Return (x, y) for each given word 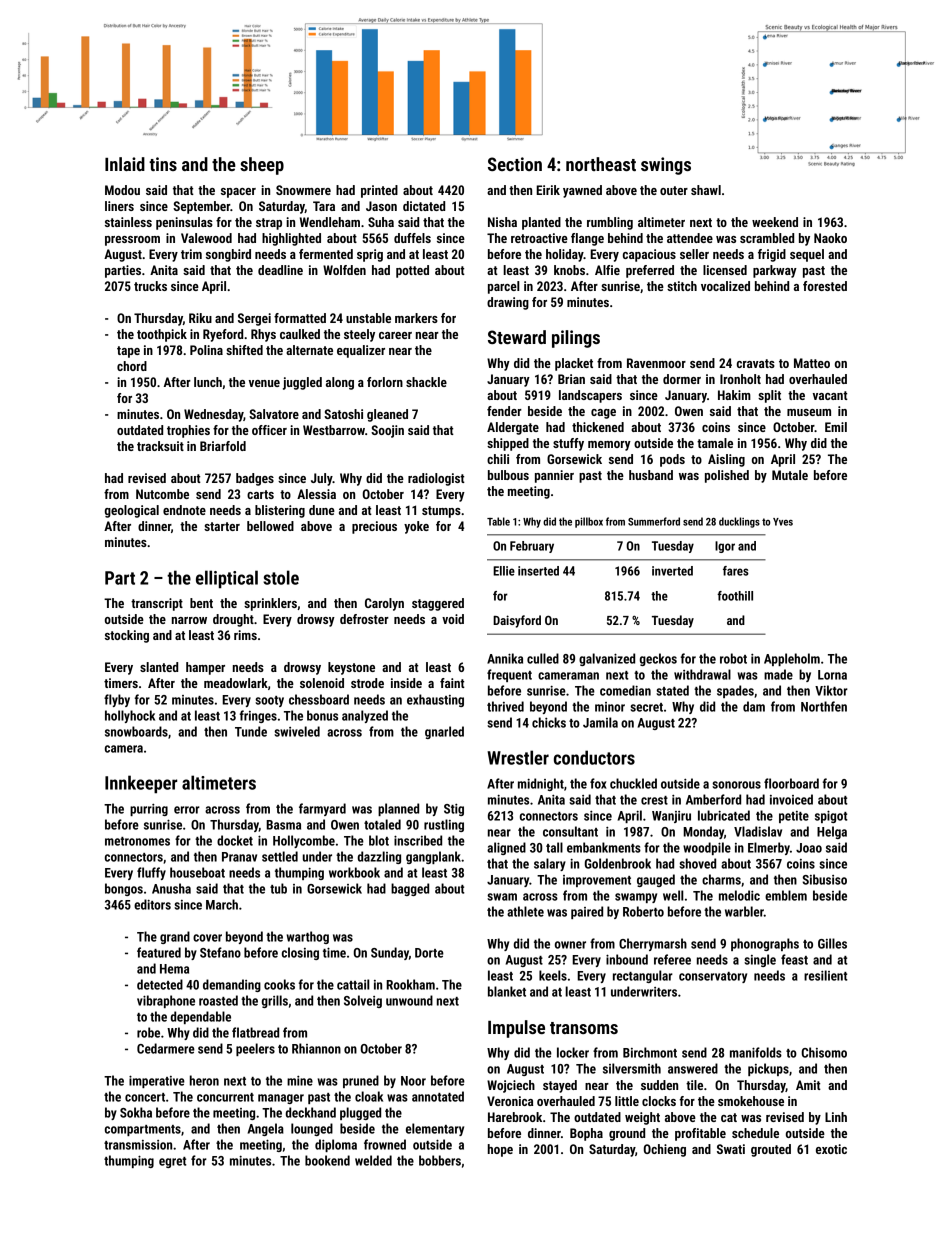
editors (152, 904)
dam (754, 706)
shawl (706, 190)
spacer (238, 193)
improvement (597, 881)
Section (515, 164)
